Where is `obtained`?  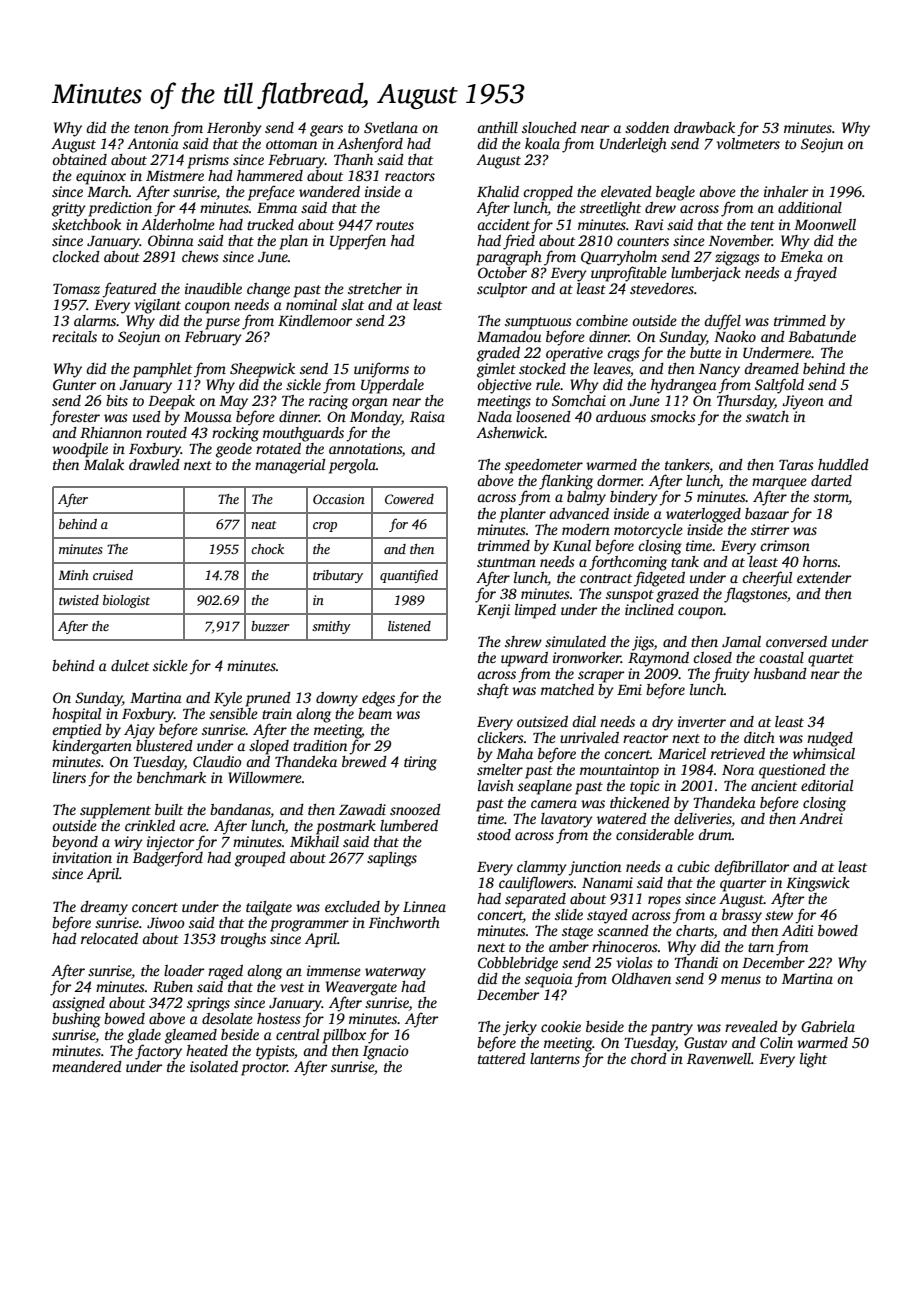
obtained is located at coordinates (79, 159).
